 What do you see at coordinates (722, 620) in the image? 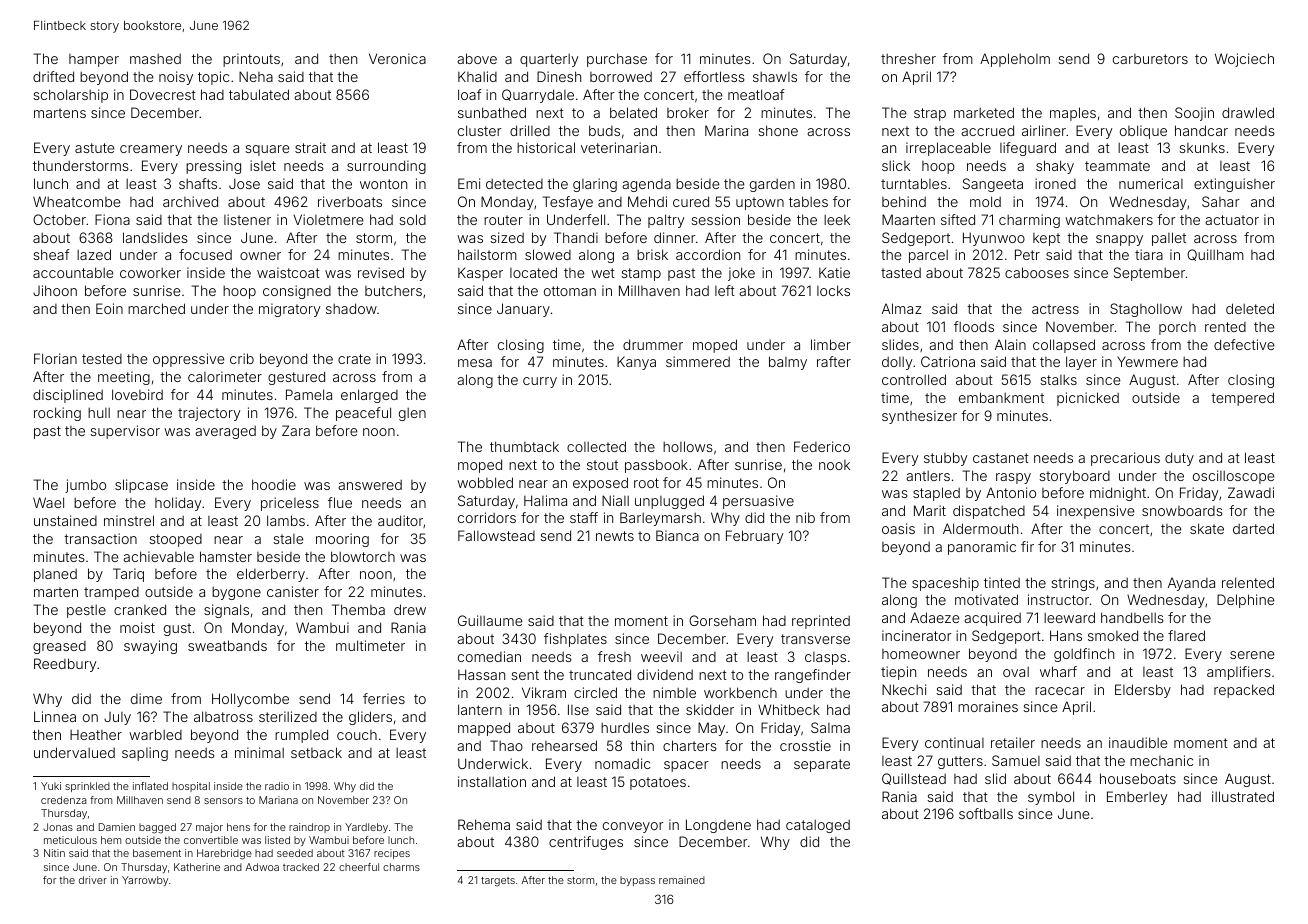
I see `Gorseham` at bounding box center [722, 620].
